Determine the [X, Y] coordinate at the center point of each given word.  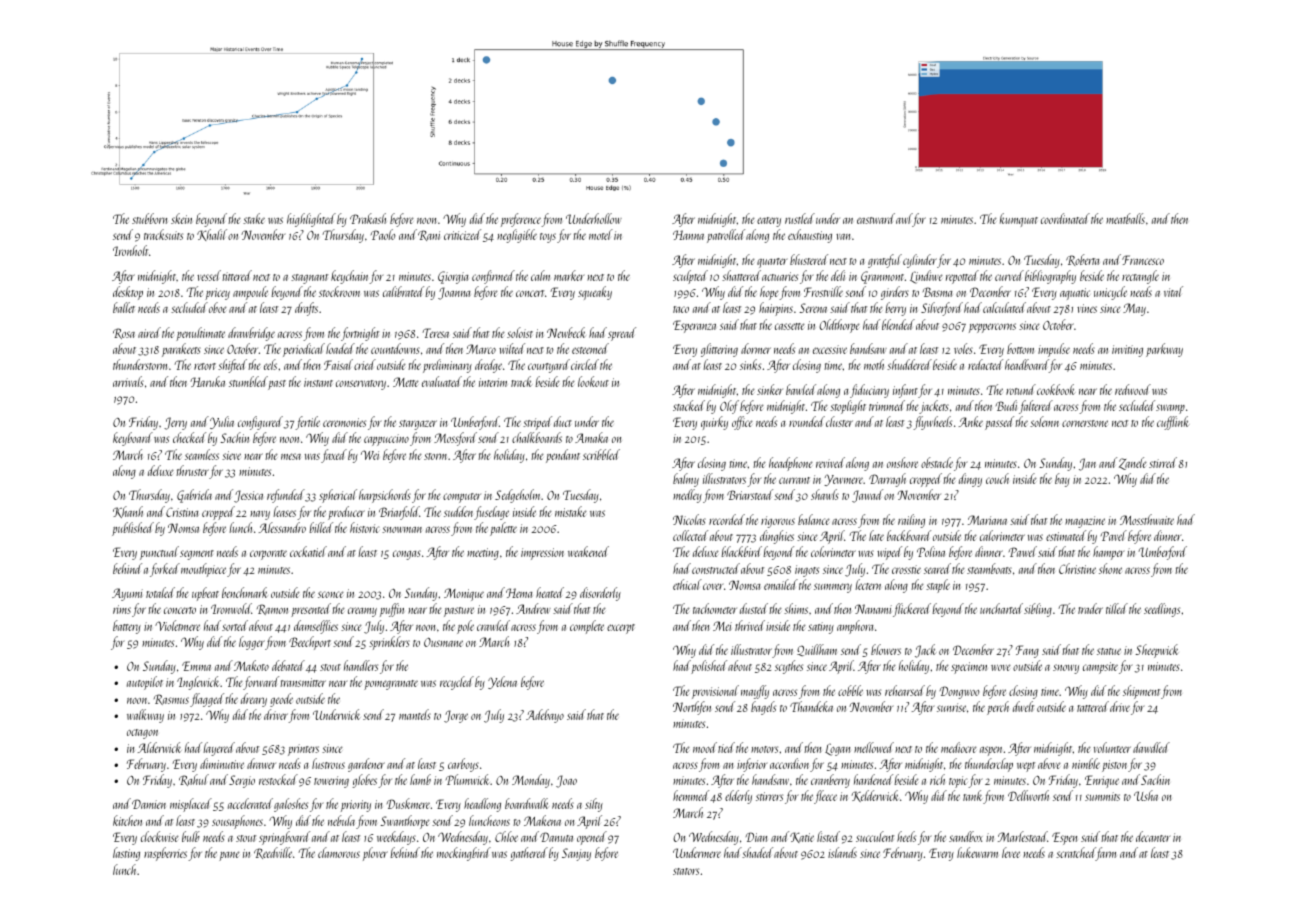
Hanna [688, 235]
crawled [493, 625]
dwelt [1023, 706]
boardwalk [526, 803]
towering [331, 782]
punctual [159, 553]
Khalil [212, 235]
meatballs [1125, 218]
